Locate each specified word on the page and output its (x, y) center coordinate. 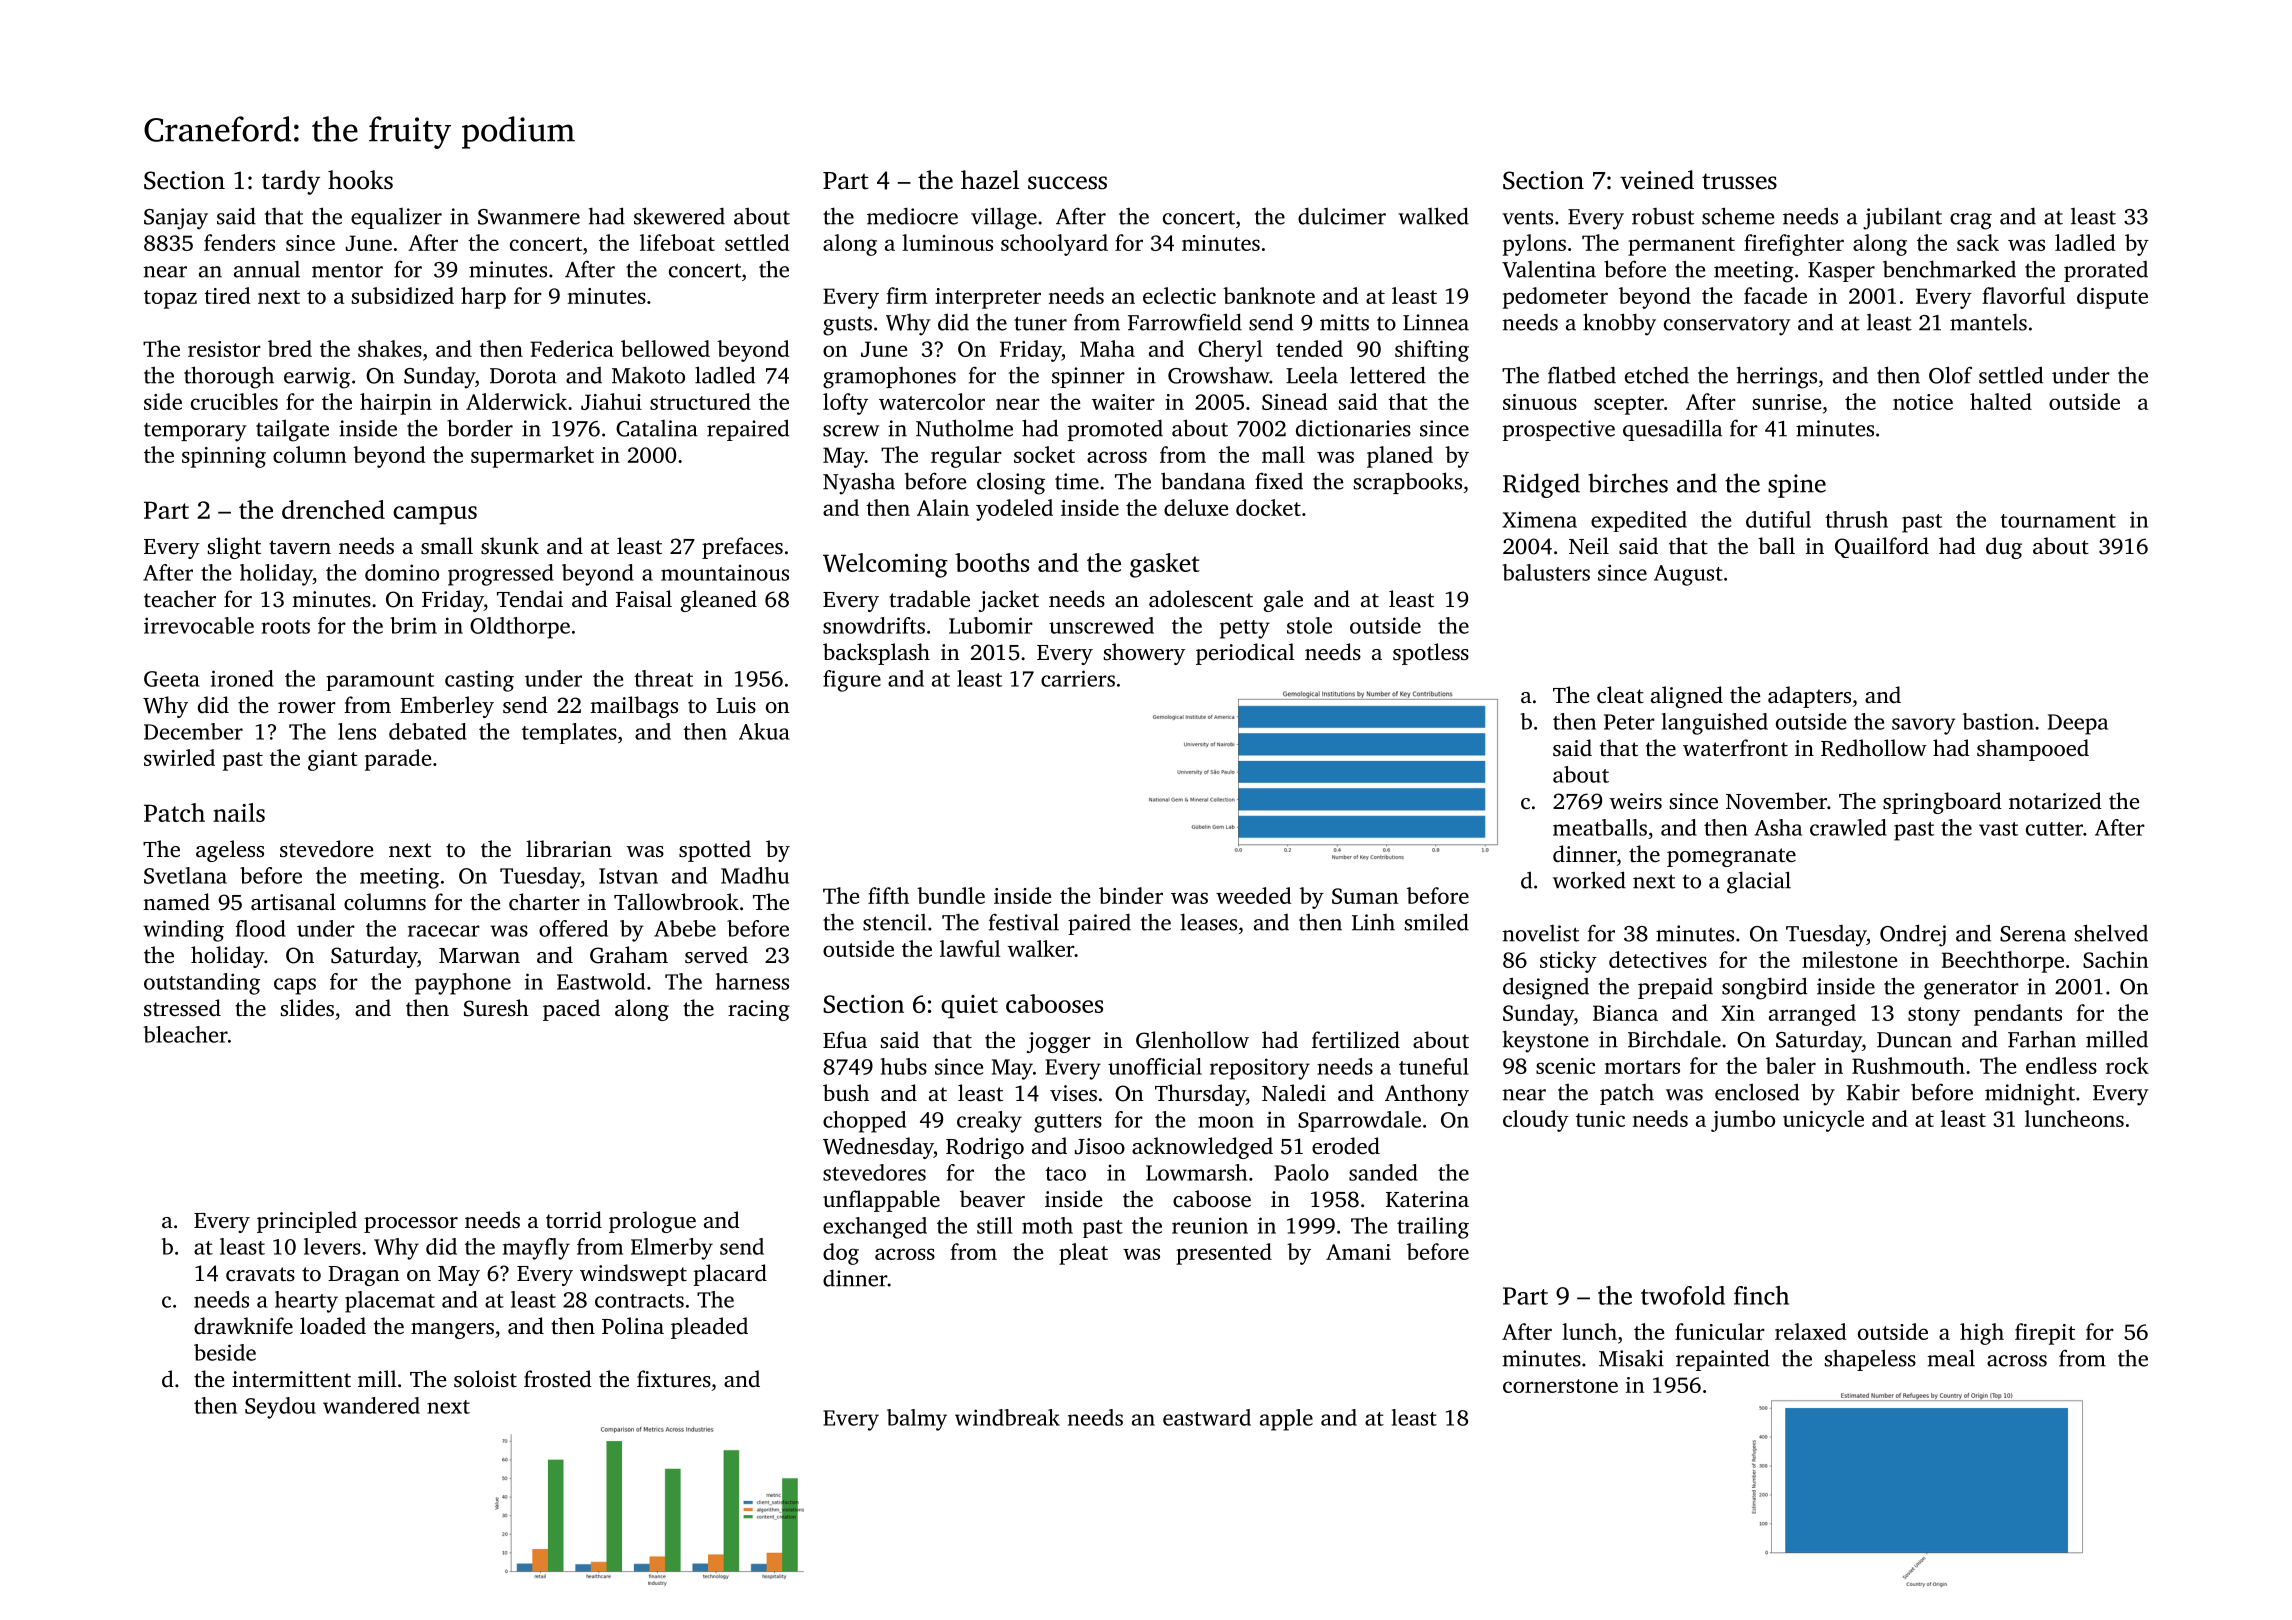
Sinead (1294, 401)
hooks (360, 180)
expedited (1639, 521)
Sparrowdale (1359, 1121)
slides (307, 1008)
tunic (1600, 1119)
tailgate (292, 430)
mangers (452, 1331)
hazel (990, 180)
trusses (1739, 182)
